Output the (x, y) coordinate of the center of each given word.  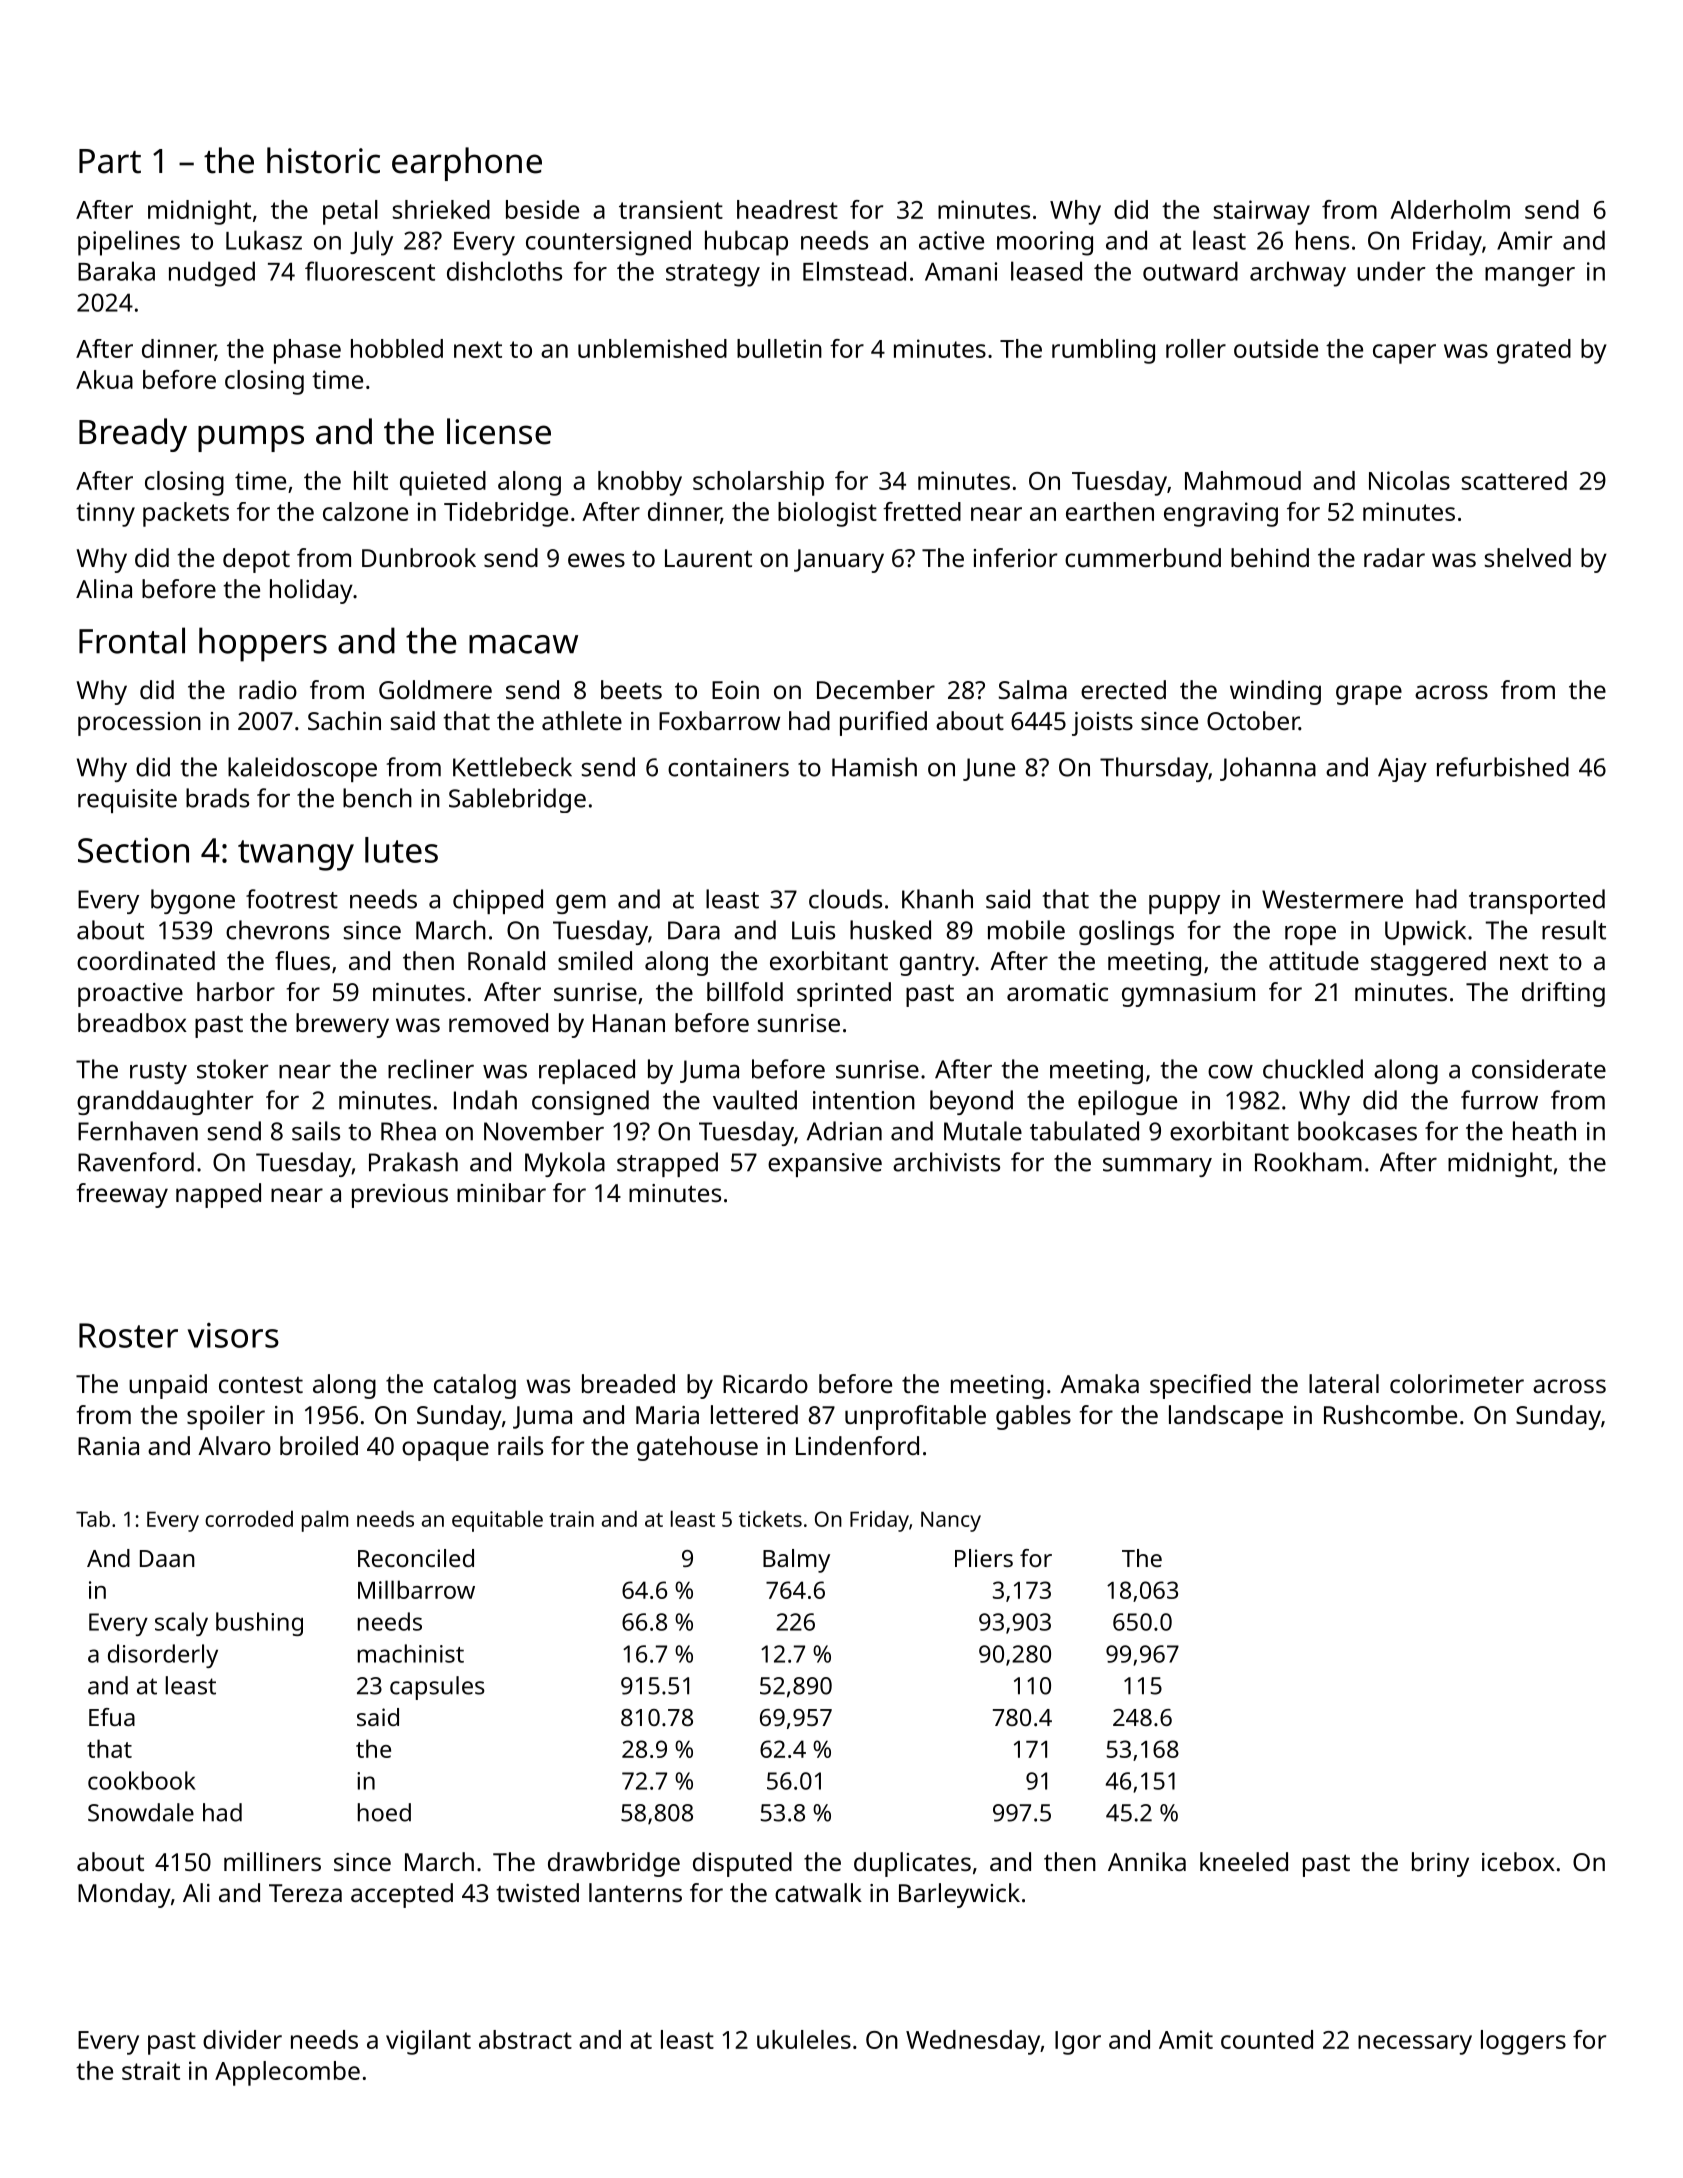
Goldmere (435, 689)
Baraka (116, 271)
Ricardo (765, 1383)
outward (1190, 271)
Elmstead (854, 271)
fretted (922, 511)
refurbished (1503, 767)
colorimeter (1457, 1383)
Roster (128, 1335)
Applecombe (287, 2073)
